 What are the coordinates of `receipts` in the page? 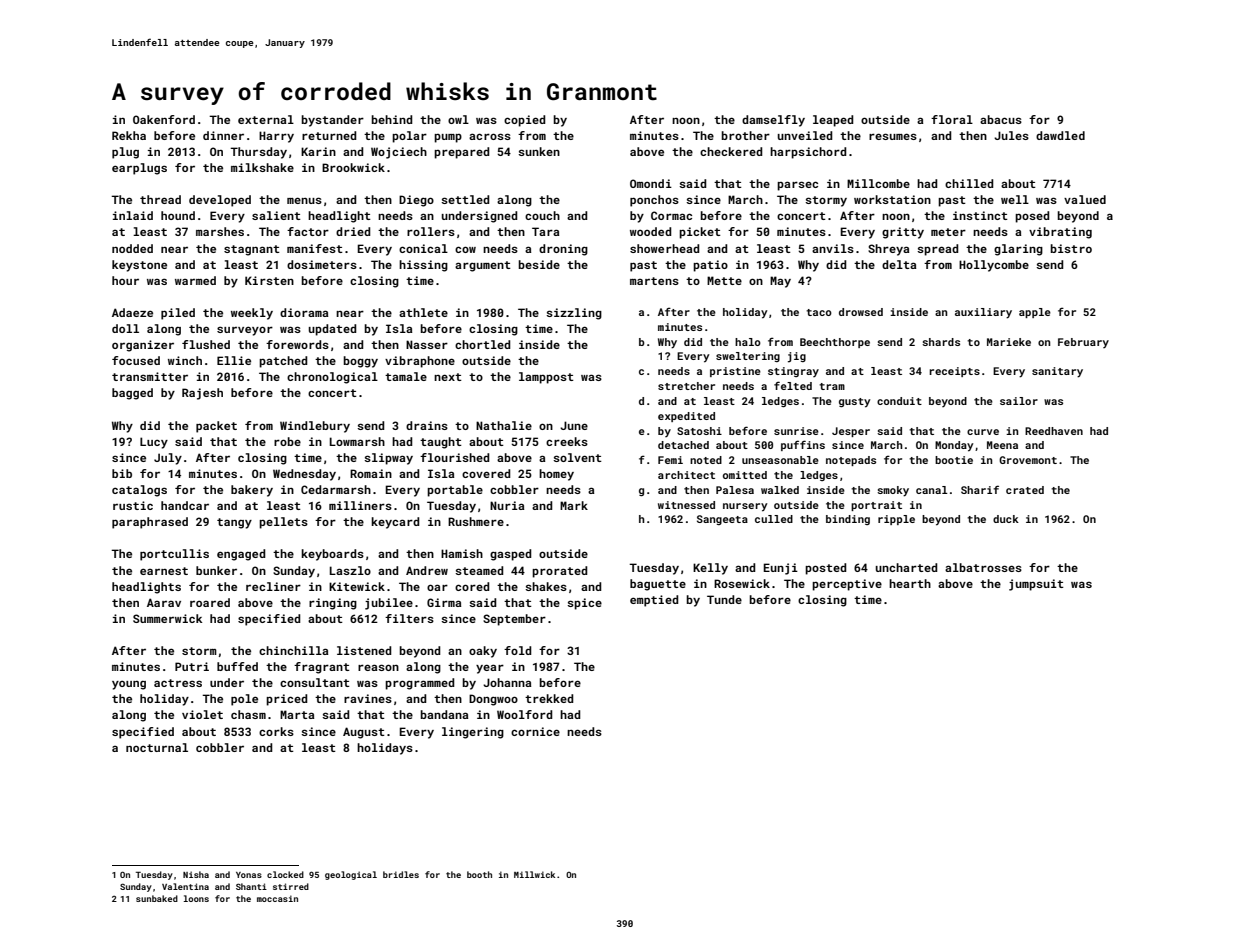 It's located at (954, 372).
